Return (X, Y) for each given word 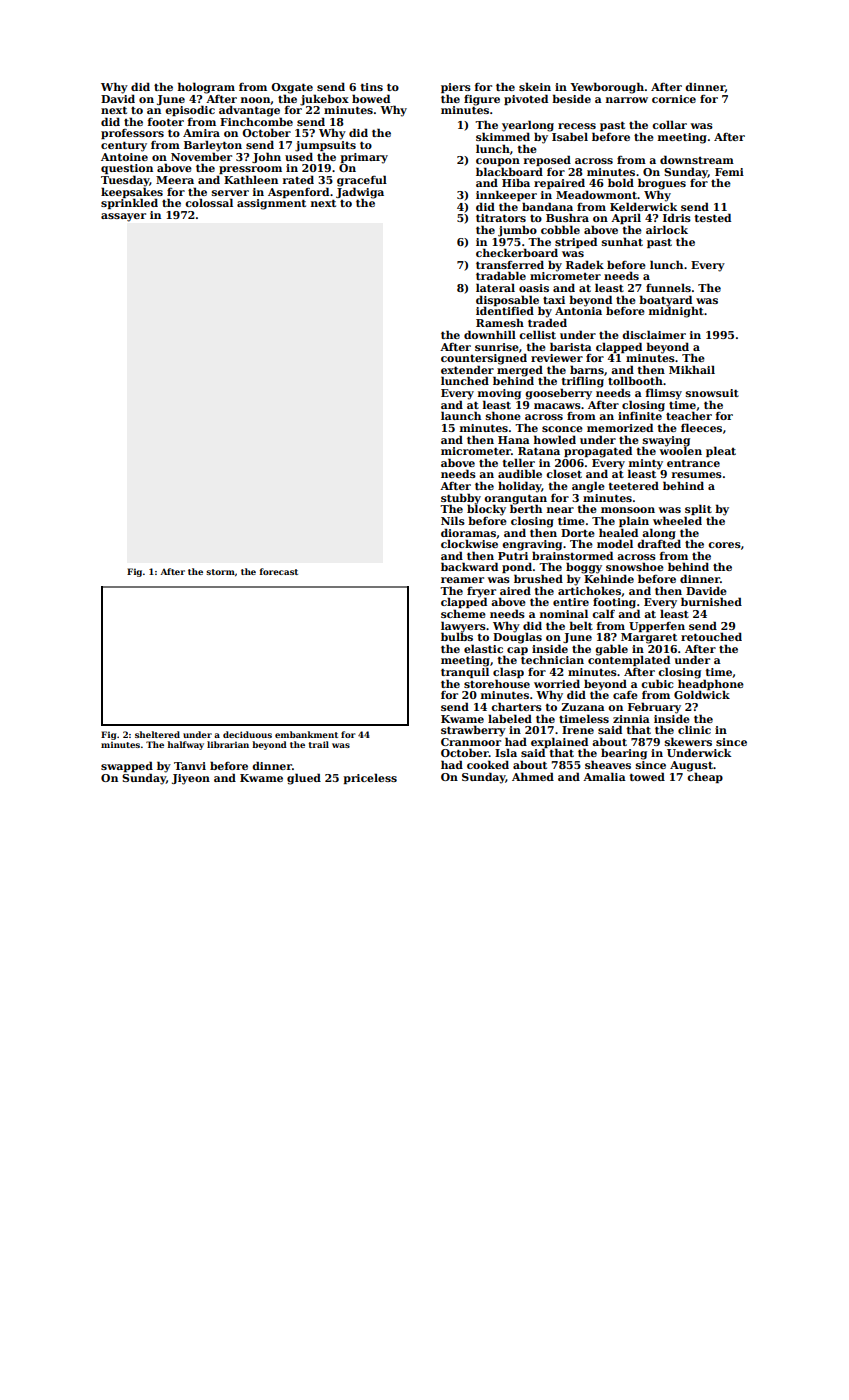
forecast (279, 571)
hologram (206, 88)
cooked (488, 764)
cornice (674, 99)
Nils (453, 520)
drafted (659, 544)
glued (304, 779)
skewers (688, 741)
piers (456, 88)
